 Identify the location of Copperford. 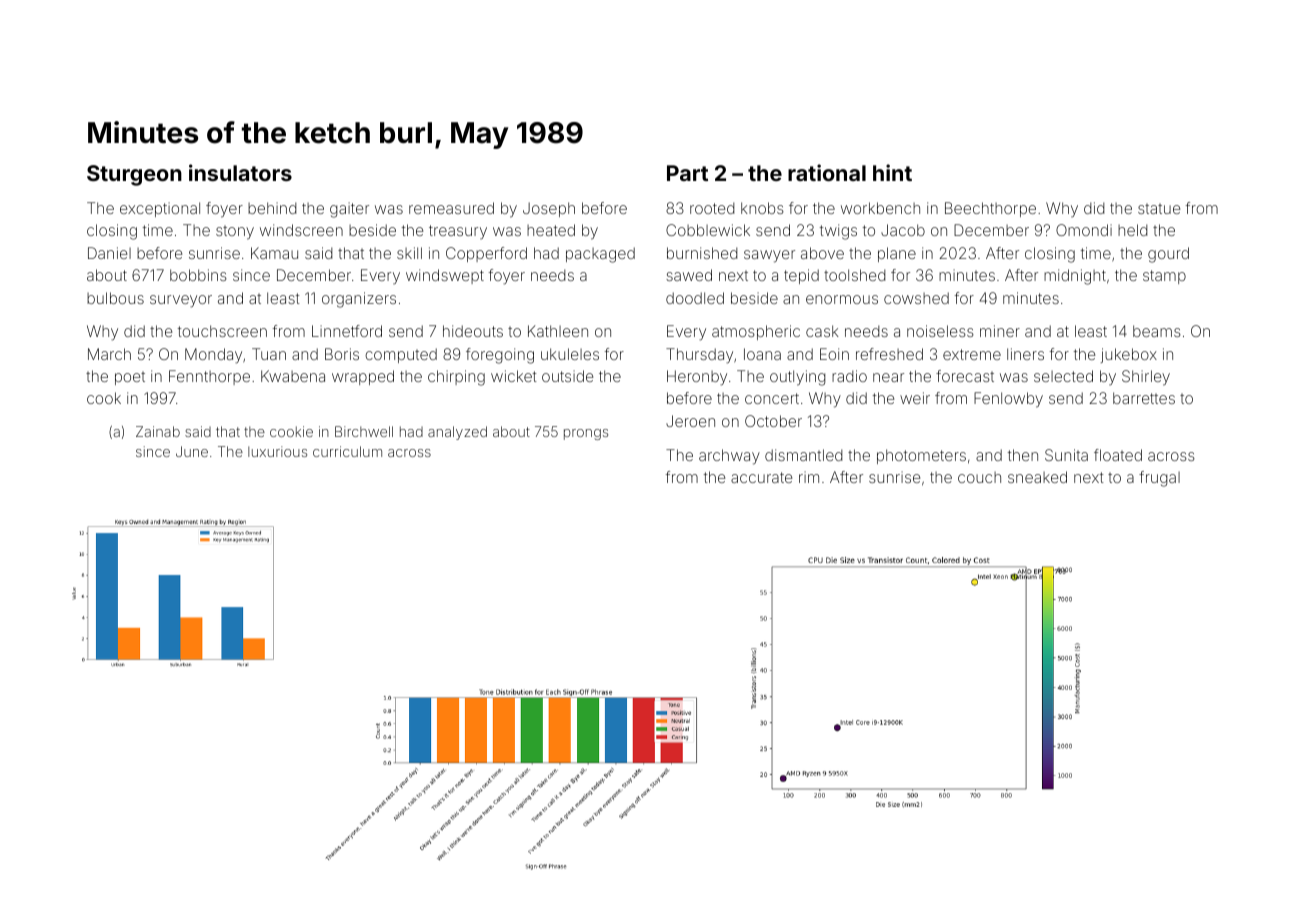
(486, 254).
